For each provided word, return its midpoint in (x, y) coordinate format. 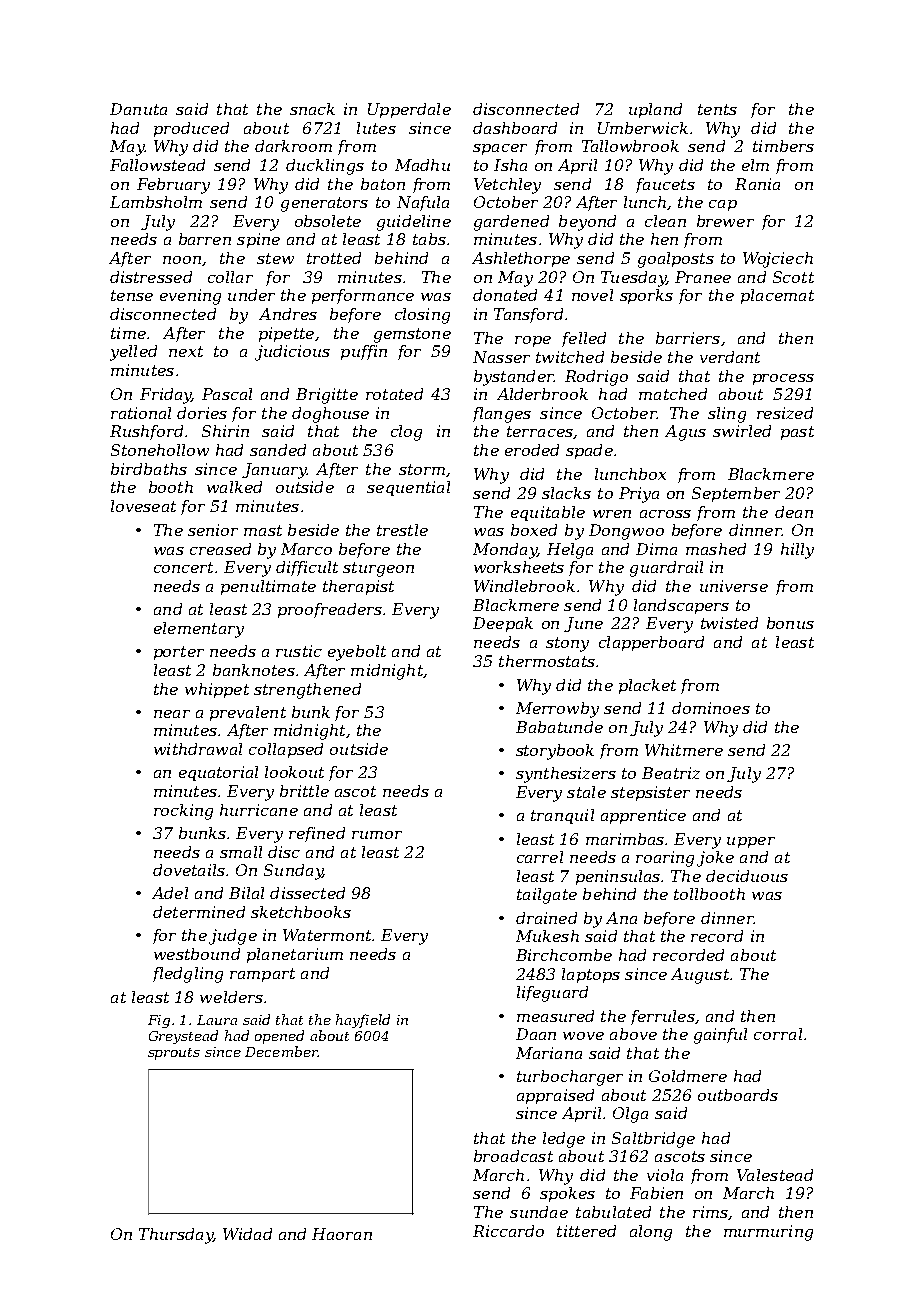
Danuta (138, 109)
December (281, 1051)
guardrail (666, 569)
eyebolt (357, 653)
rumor (377, 835)
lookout (294, 772)
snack (312, 109)
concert (183, 567)
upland (655, 110)
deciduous (747, 876)
